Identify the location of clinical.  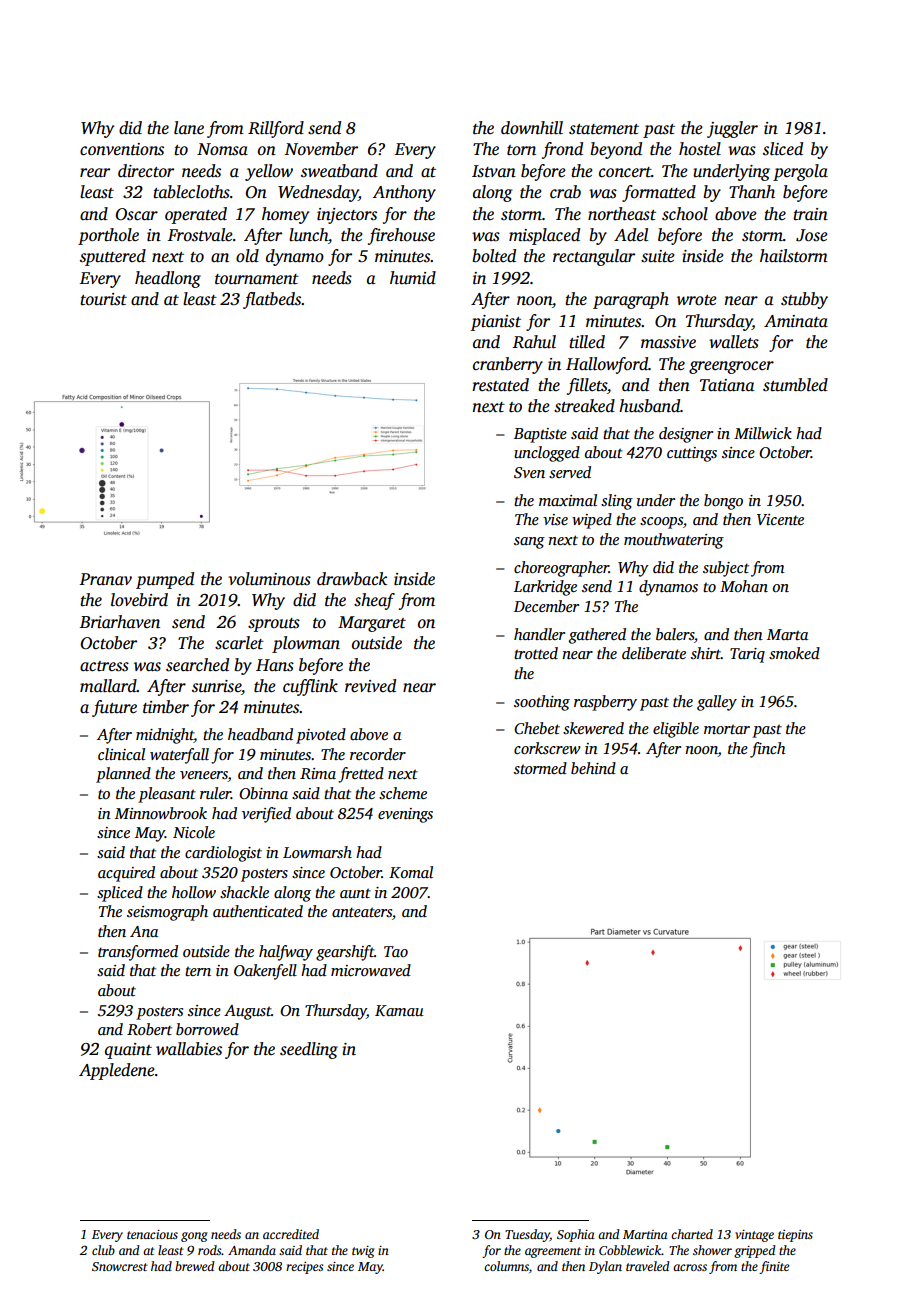
(121, 754).
